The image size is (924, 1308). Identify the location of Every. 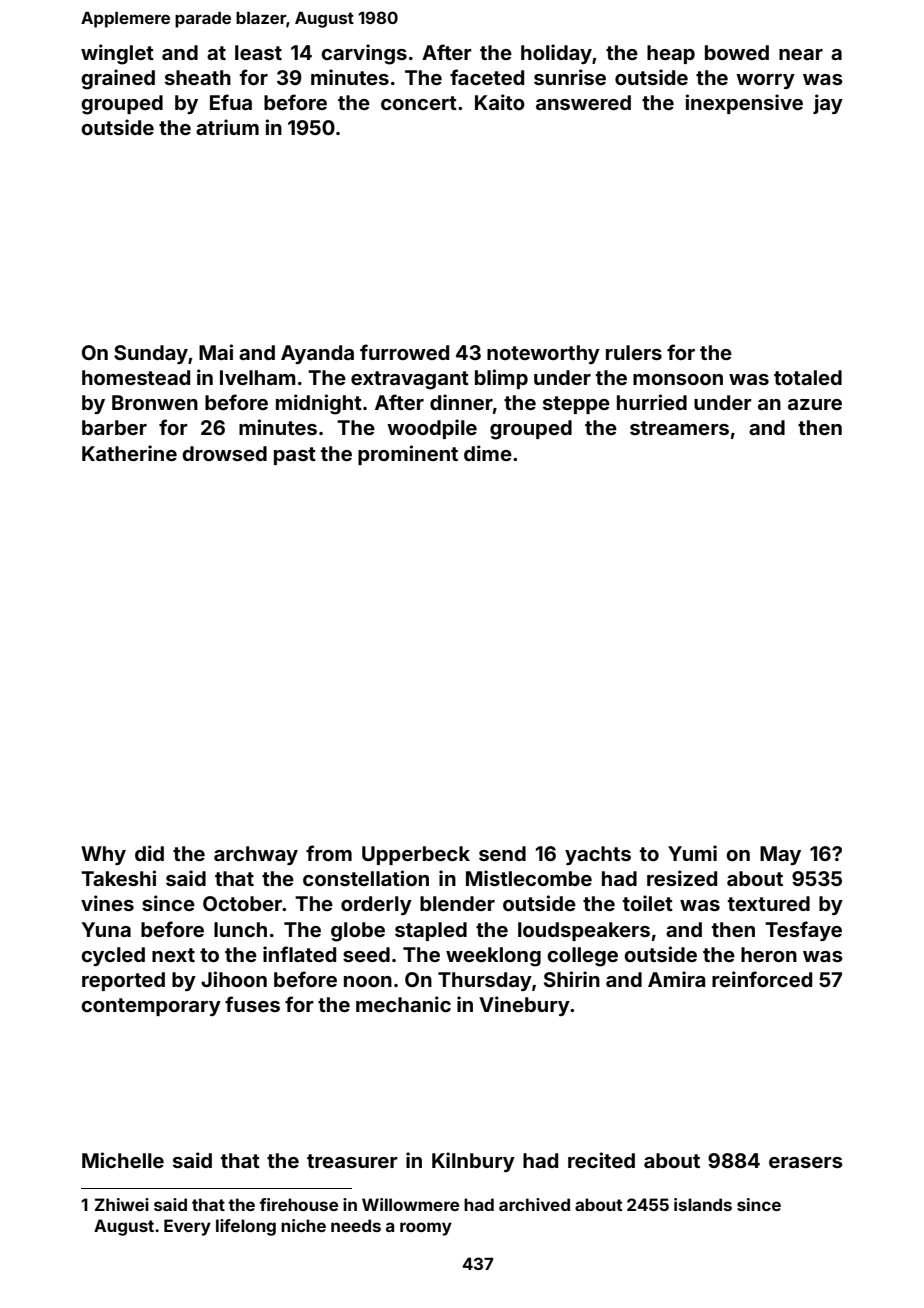
(187, 1227).
